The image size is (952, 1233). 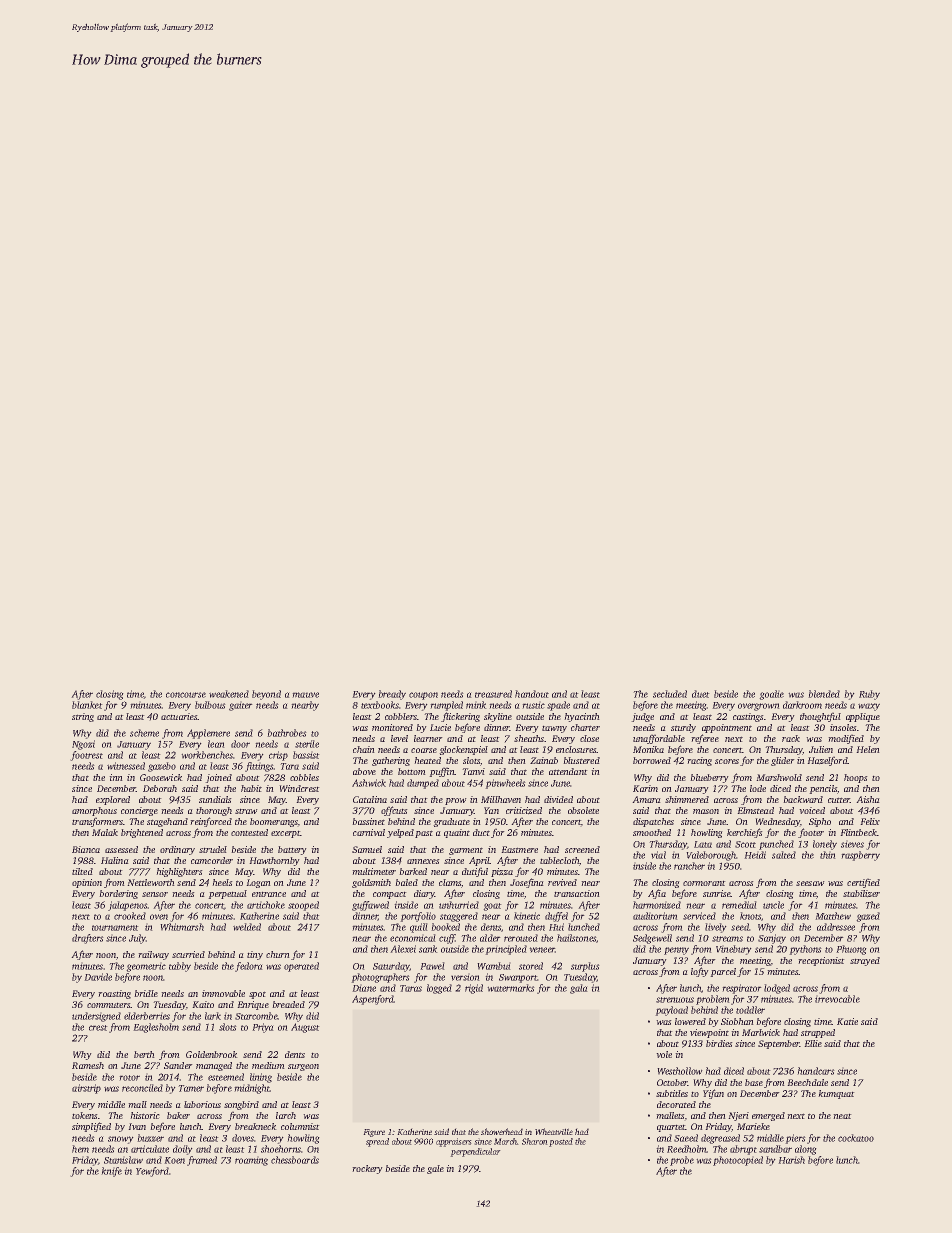 What do you see at coordinates (791, 1160) in the page?
I see `Harish` at bounding box center [791, 1160].
